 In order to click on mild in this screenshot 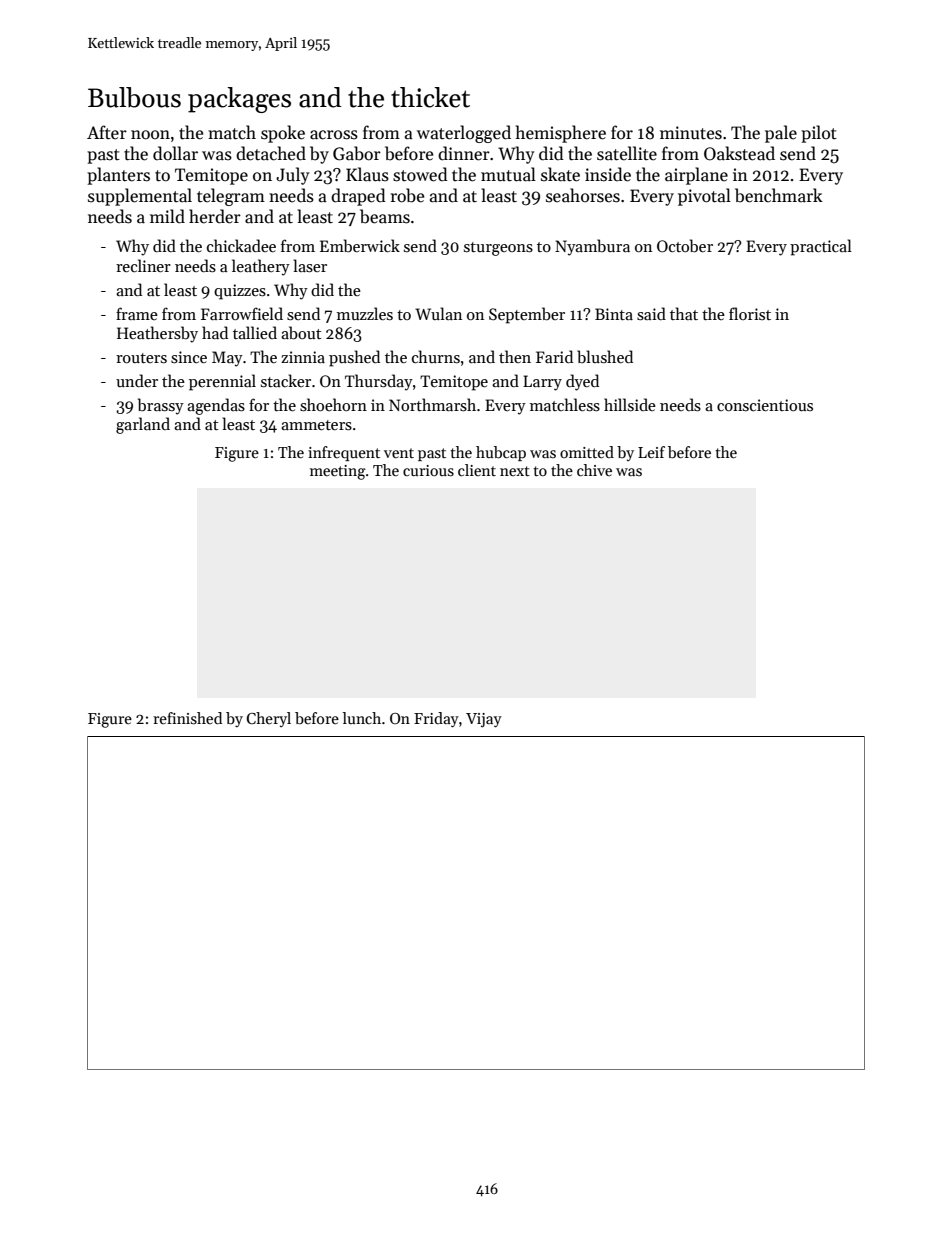, I will do `click(167, 216)`.
